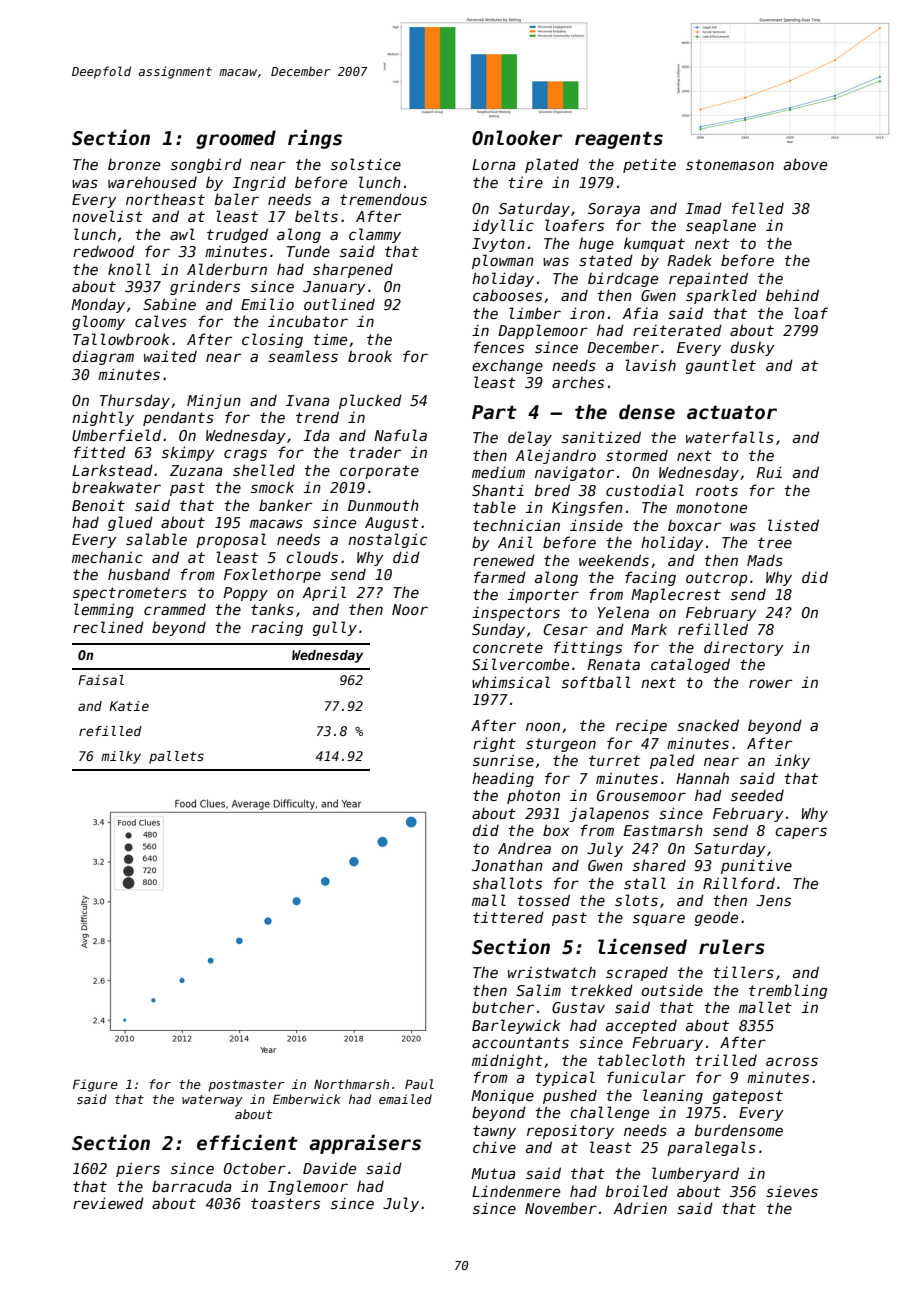  I want to click on pallets, so click(176, 757).
